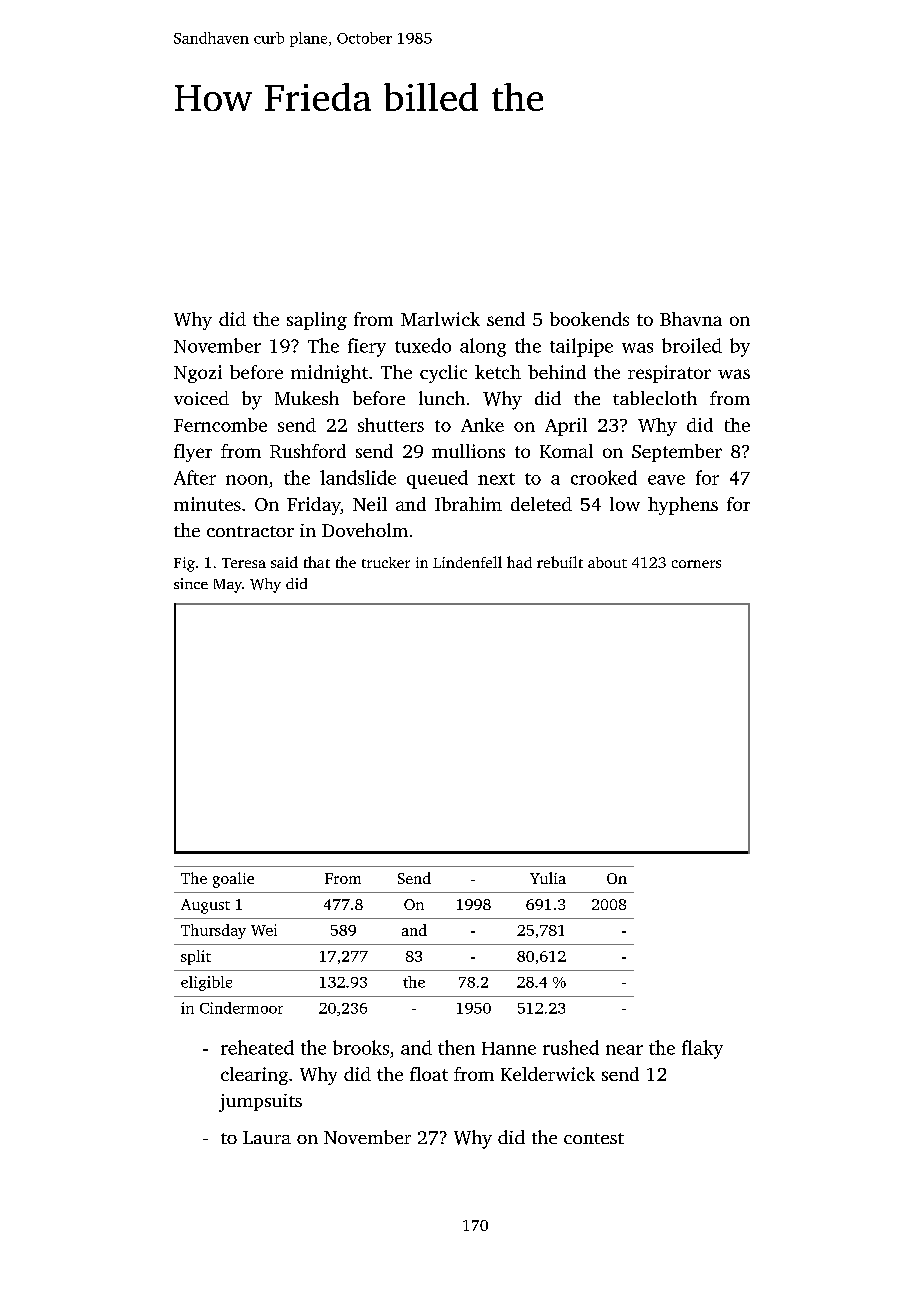 The image size is (924, 1311). What do you see at coordinates (440, 319) in the screenshot?
I see `Marlwick` at bounding box center [440, 319].
